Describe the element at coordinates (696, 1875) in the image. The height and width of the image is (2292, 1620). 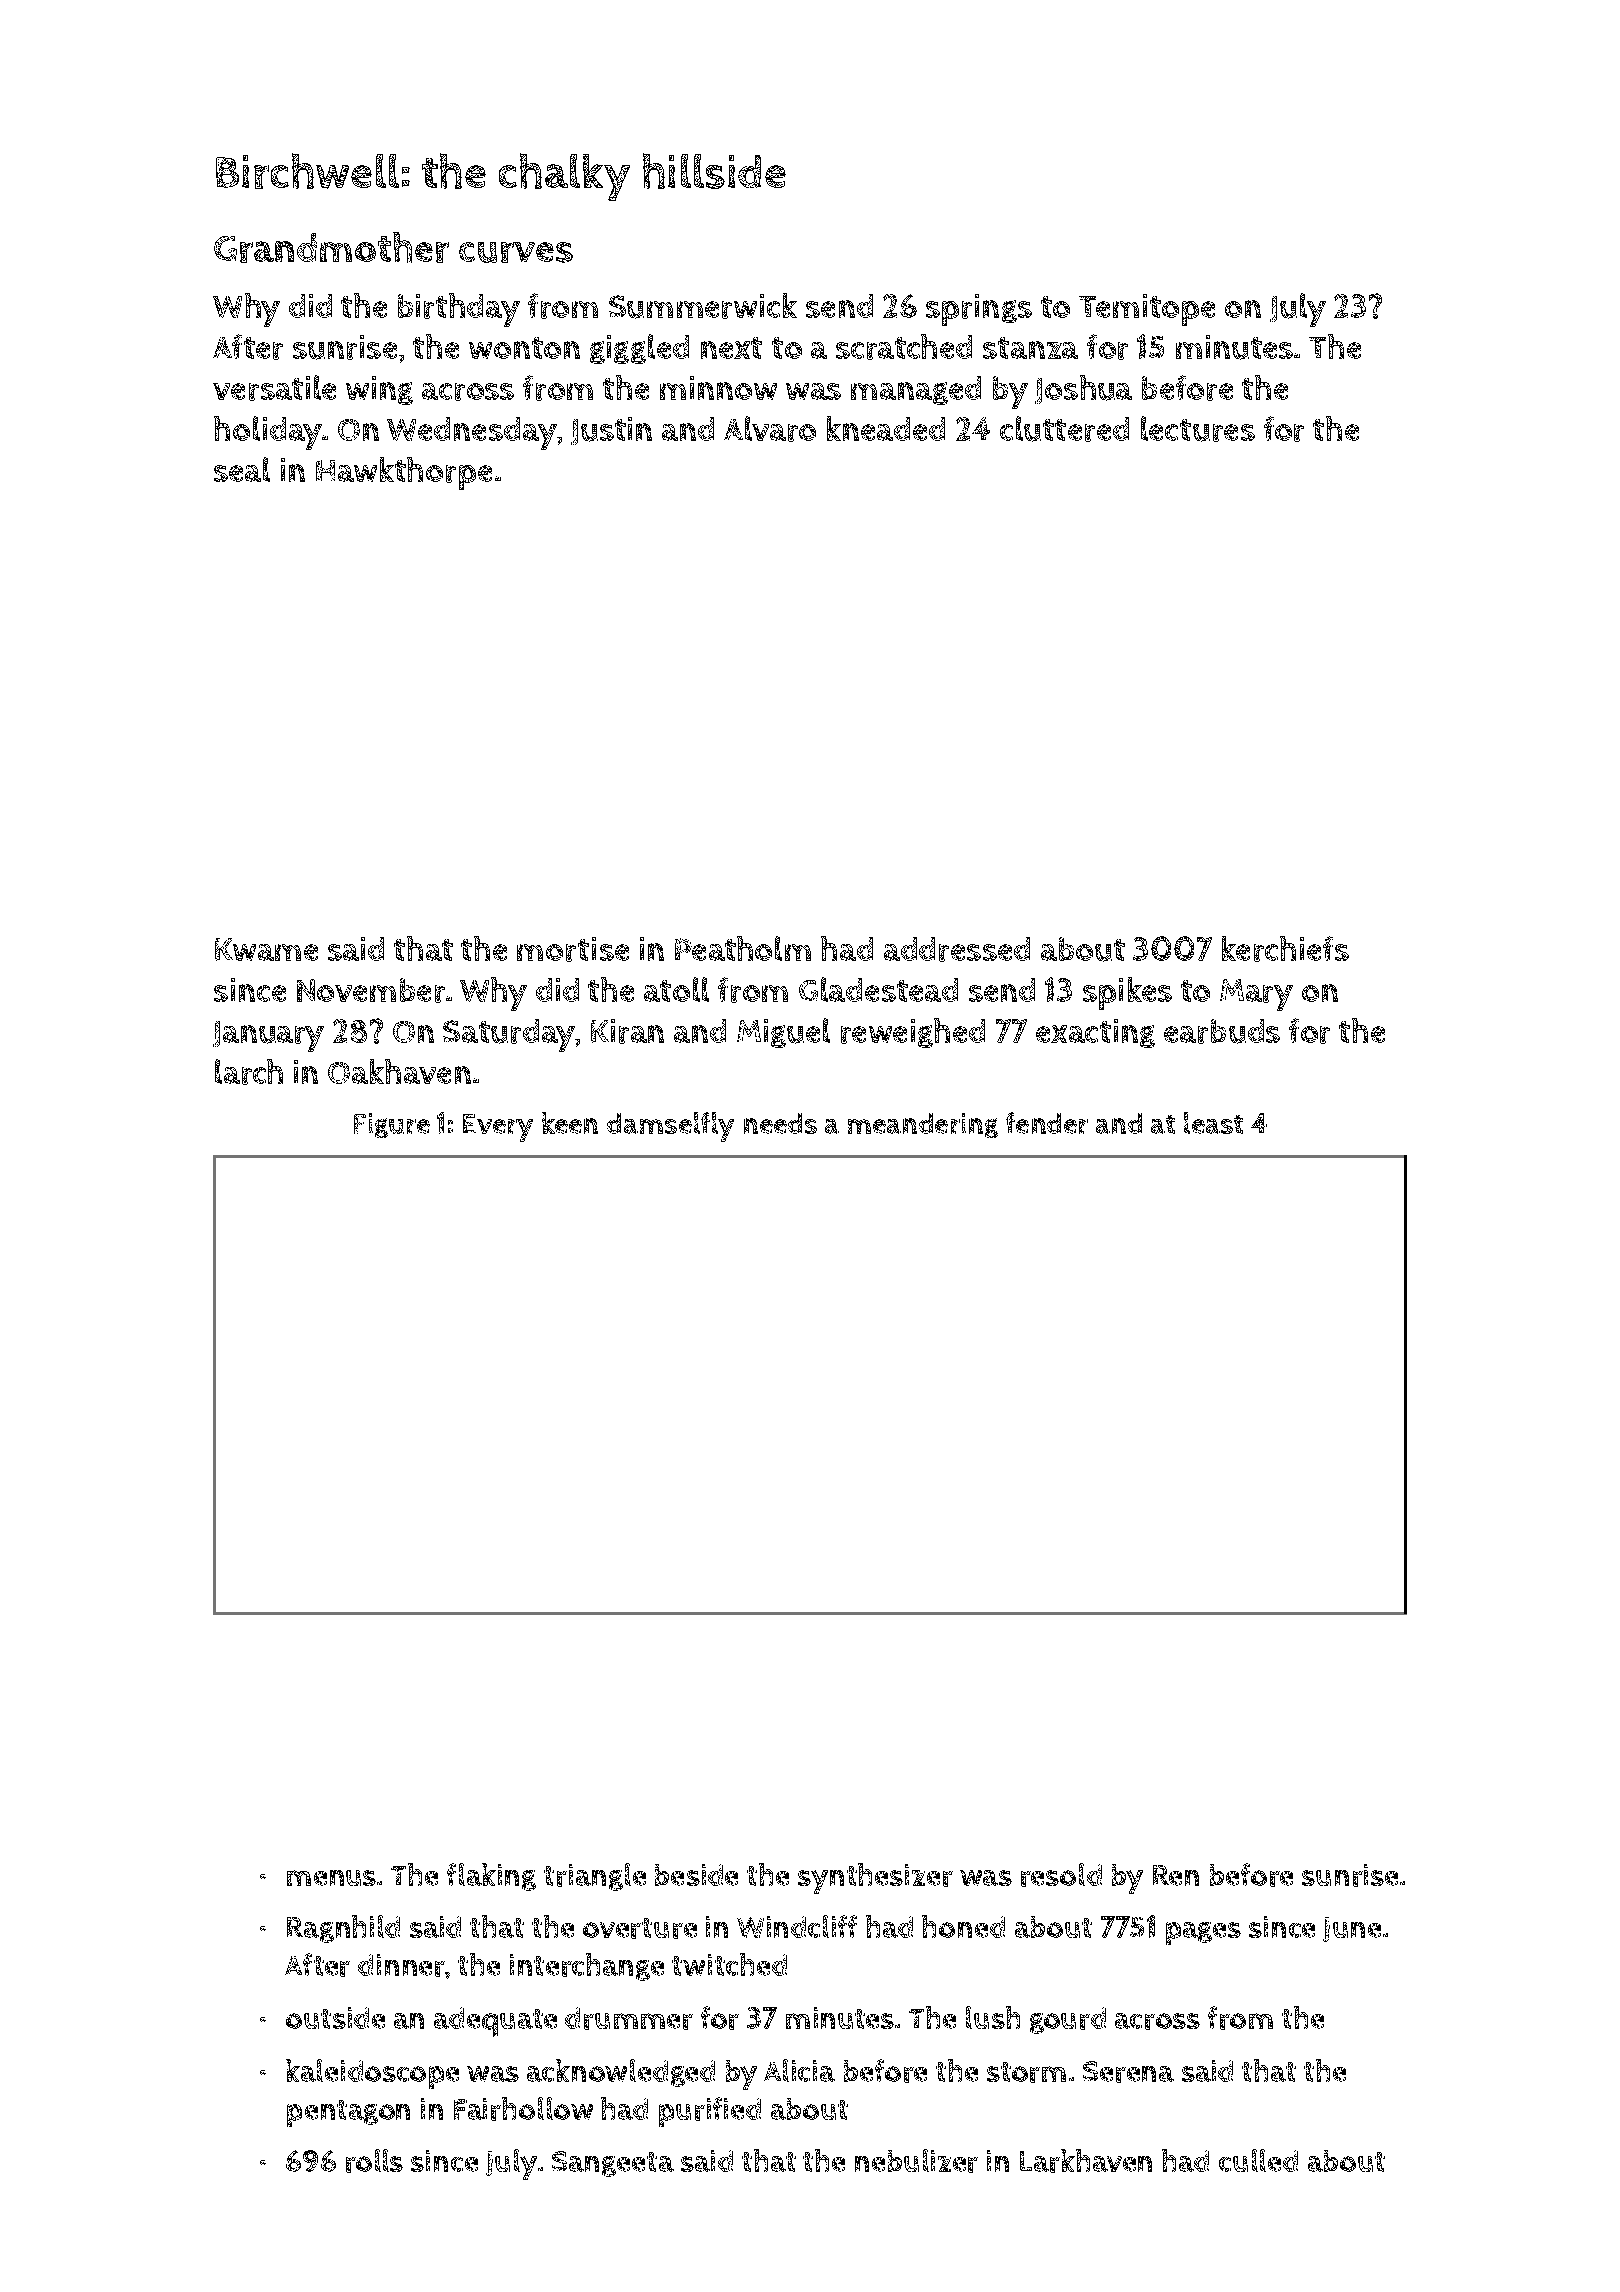
I see `beside` at that location.
